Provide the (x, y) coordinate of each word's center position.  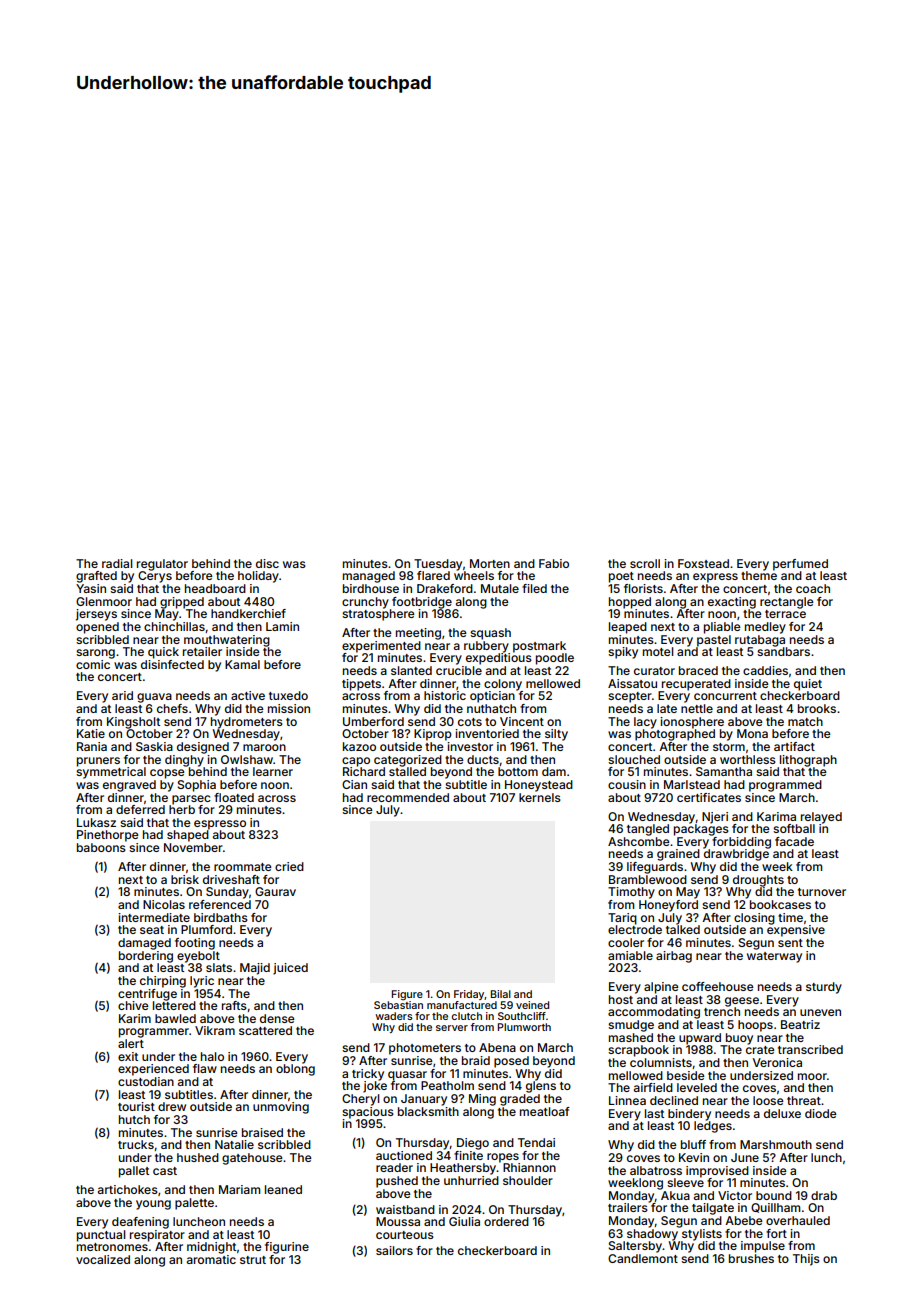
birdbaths (221, 917)
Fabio (554, 563)
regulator (162, 565)
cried (289, 866)
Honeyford (668, 906)
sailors (394, 1250)
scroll (645, 563)
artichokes (128, 1189)
